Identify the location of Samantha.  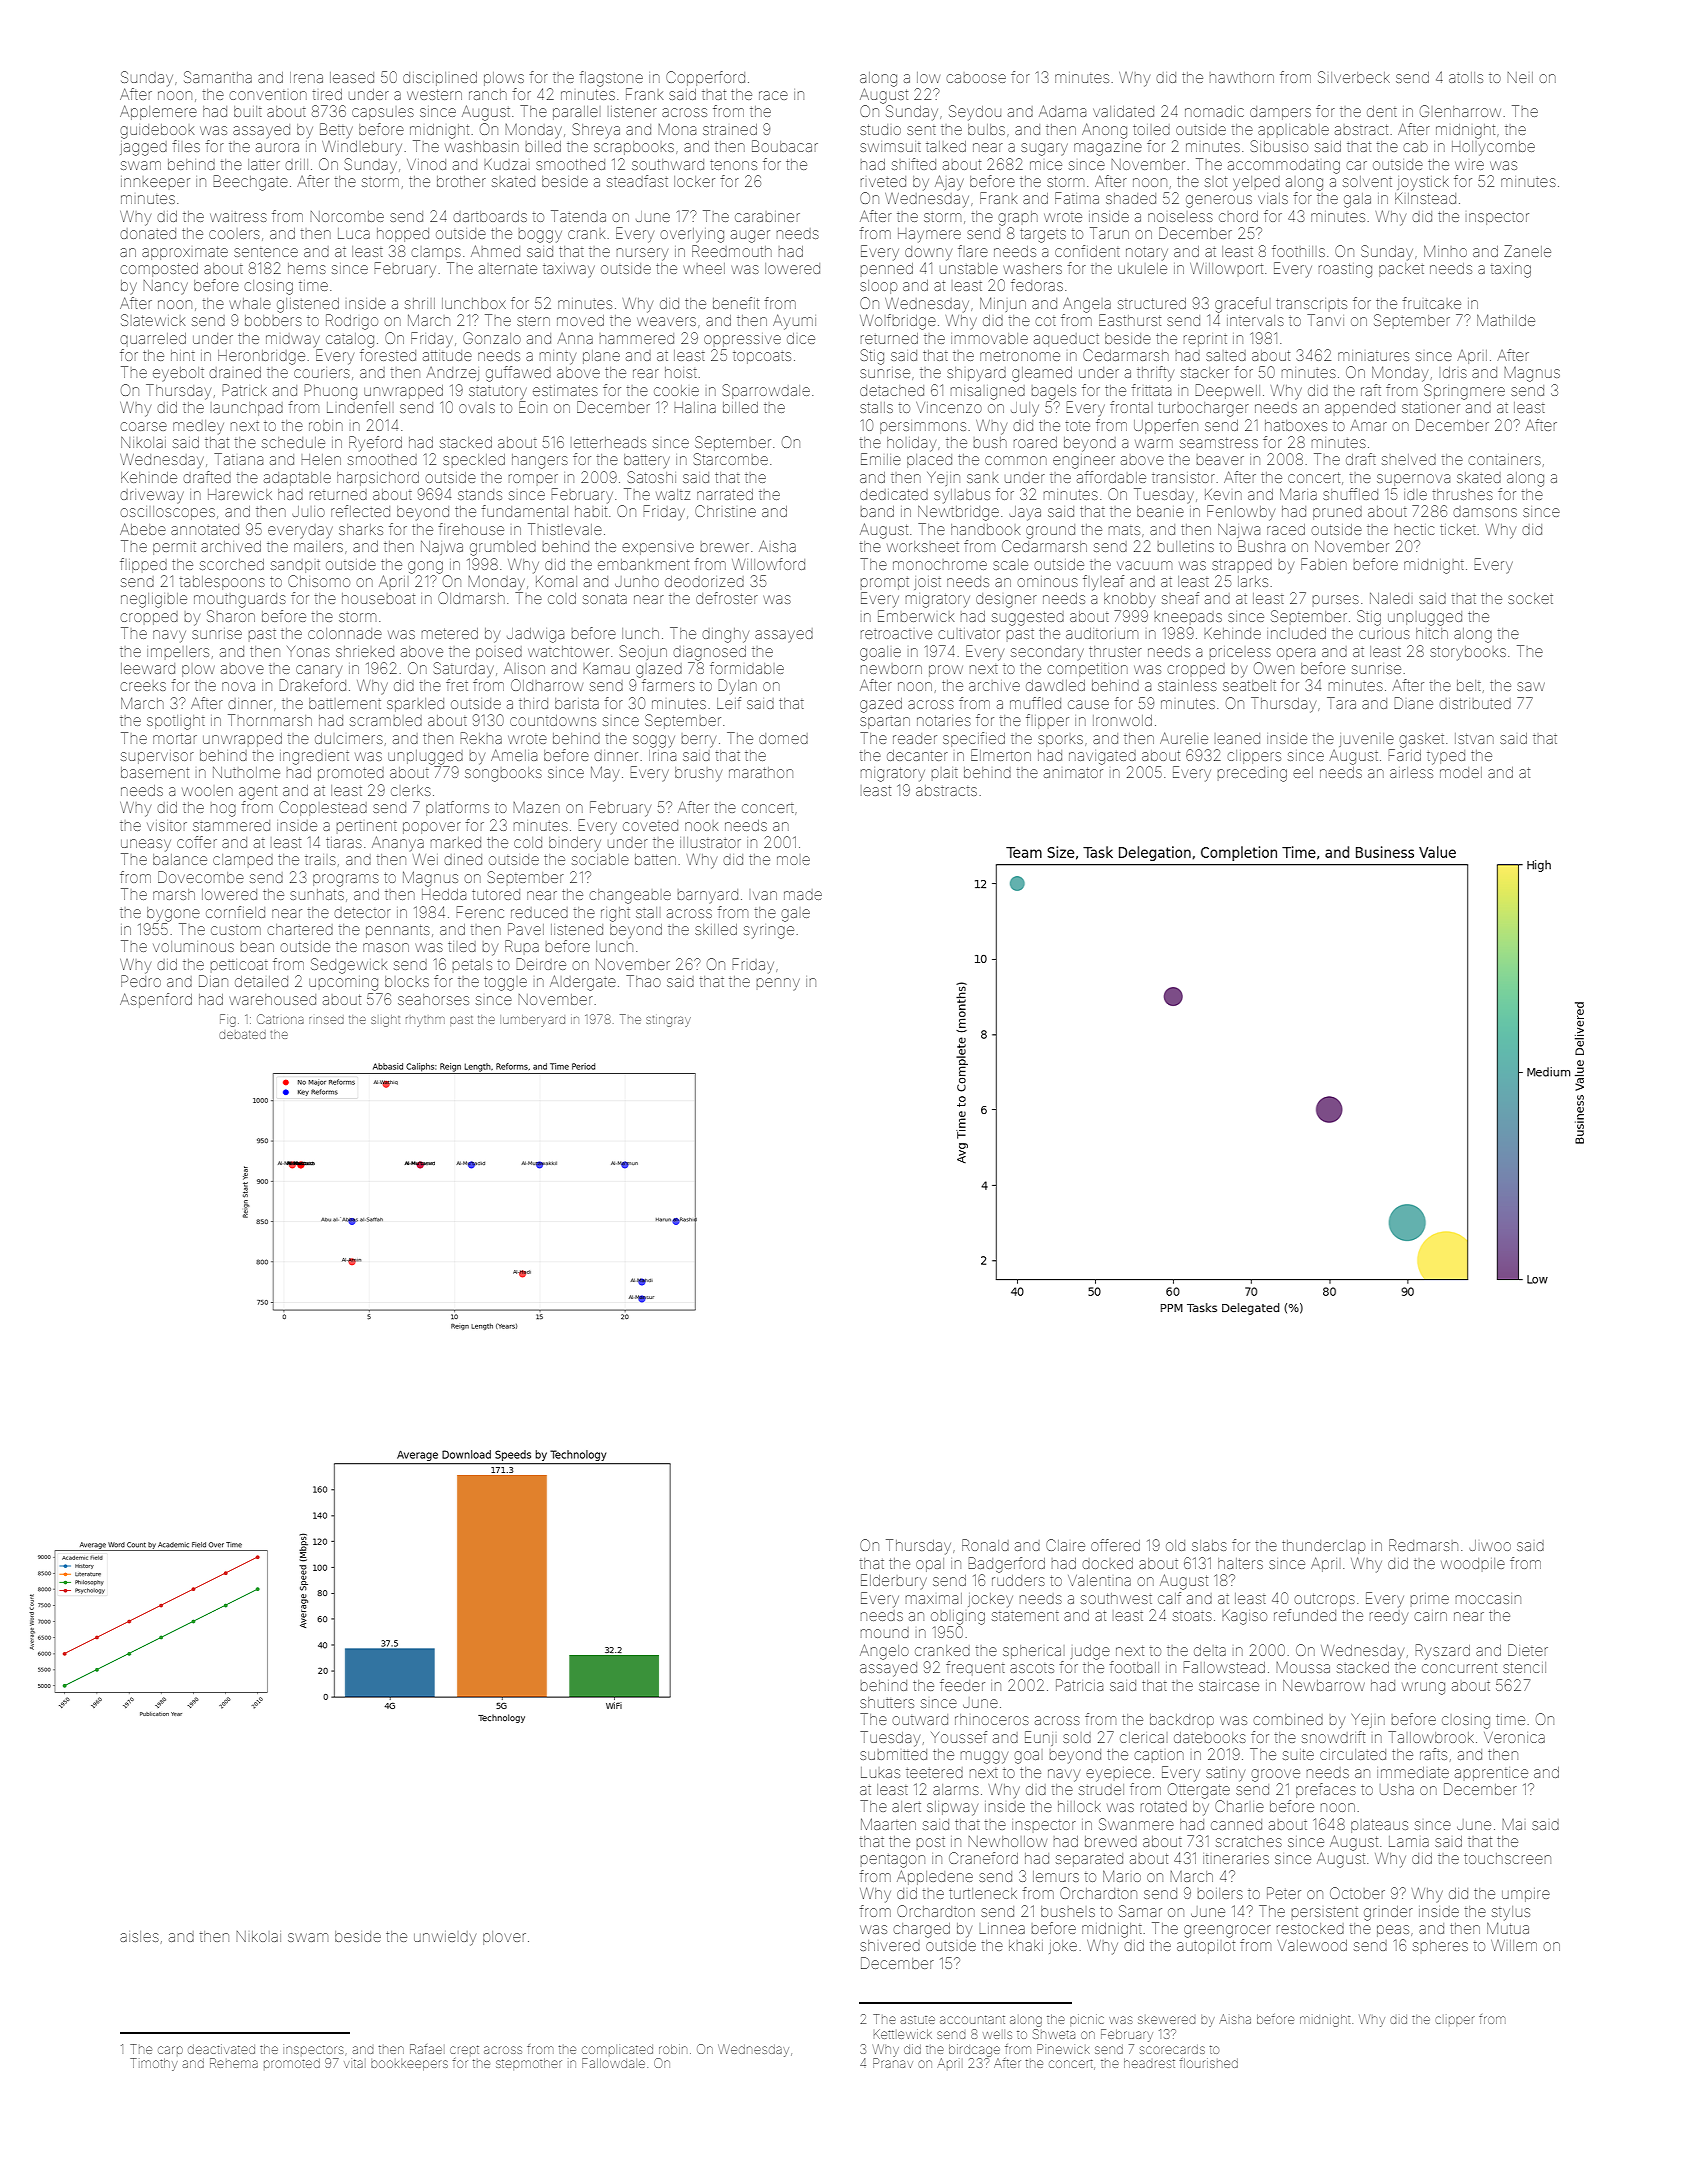
(218, 77).
